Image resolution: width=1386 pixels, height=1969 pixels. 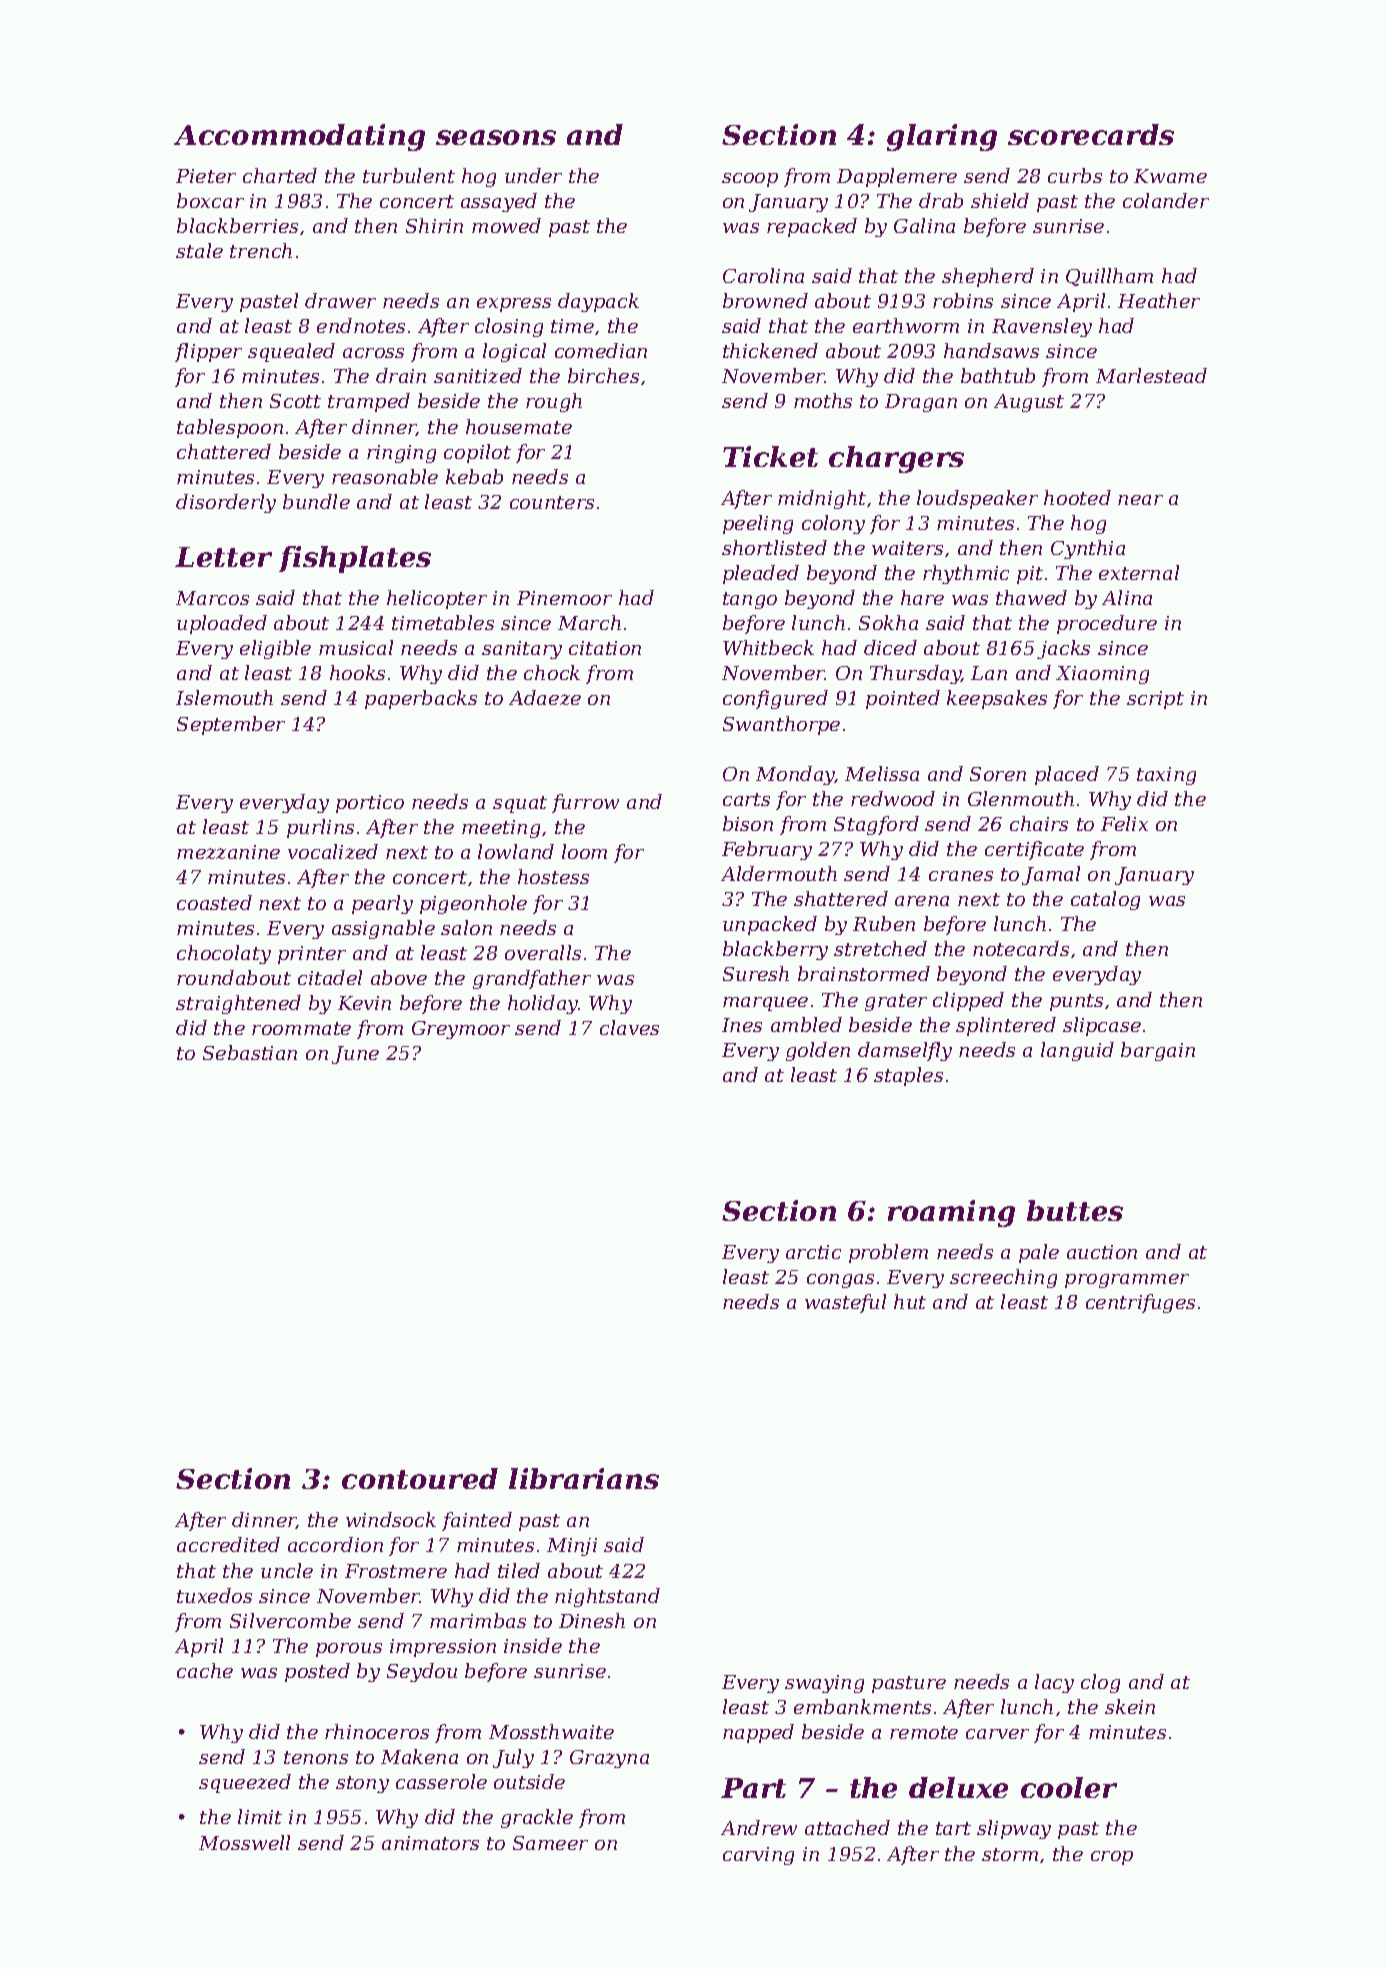 What do you see at coordinates (763, 275) in the page?
I see `Carolina` at bounding box center [763, 275].
